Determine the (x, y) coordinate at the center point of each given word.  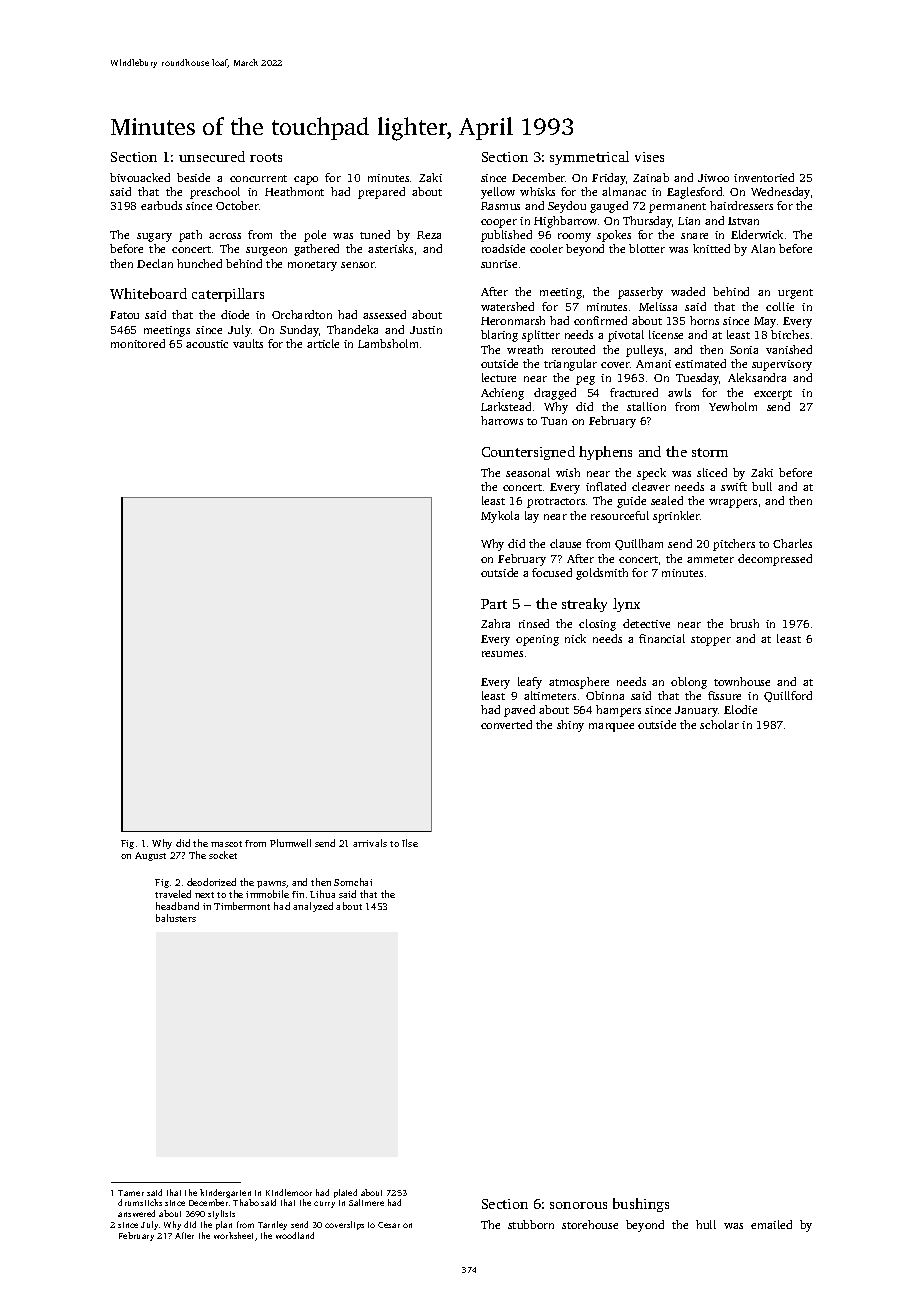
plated (345, 1193)
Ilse (410, 843)
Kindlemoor (289, 1192)
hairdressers (741, 205)
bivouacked (140, 177)
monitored (138, 343)
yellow (498, 193)
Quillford (788, 696)
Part (494, 604)
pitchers (734, 545)
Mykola (500, 517)
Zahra (495, 623)
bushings (641, 1205)
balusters (176, 918)
